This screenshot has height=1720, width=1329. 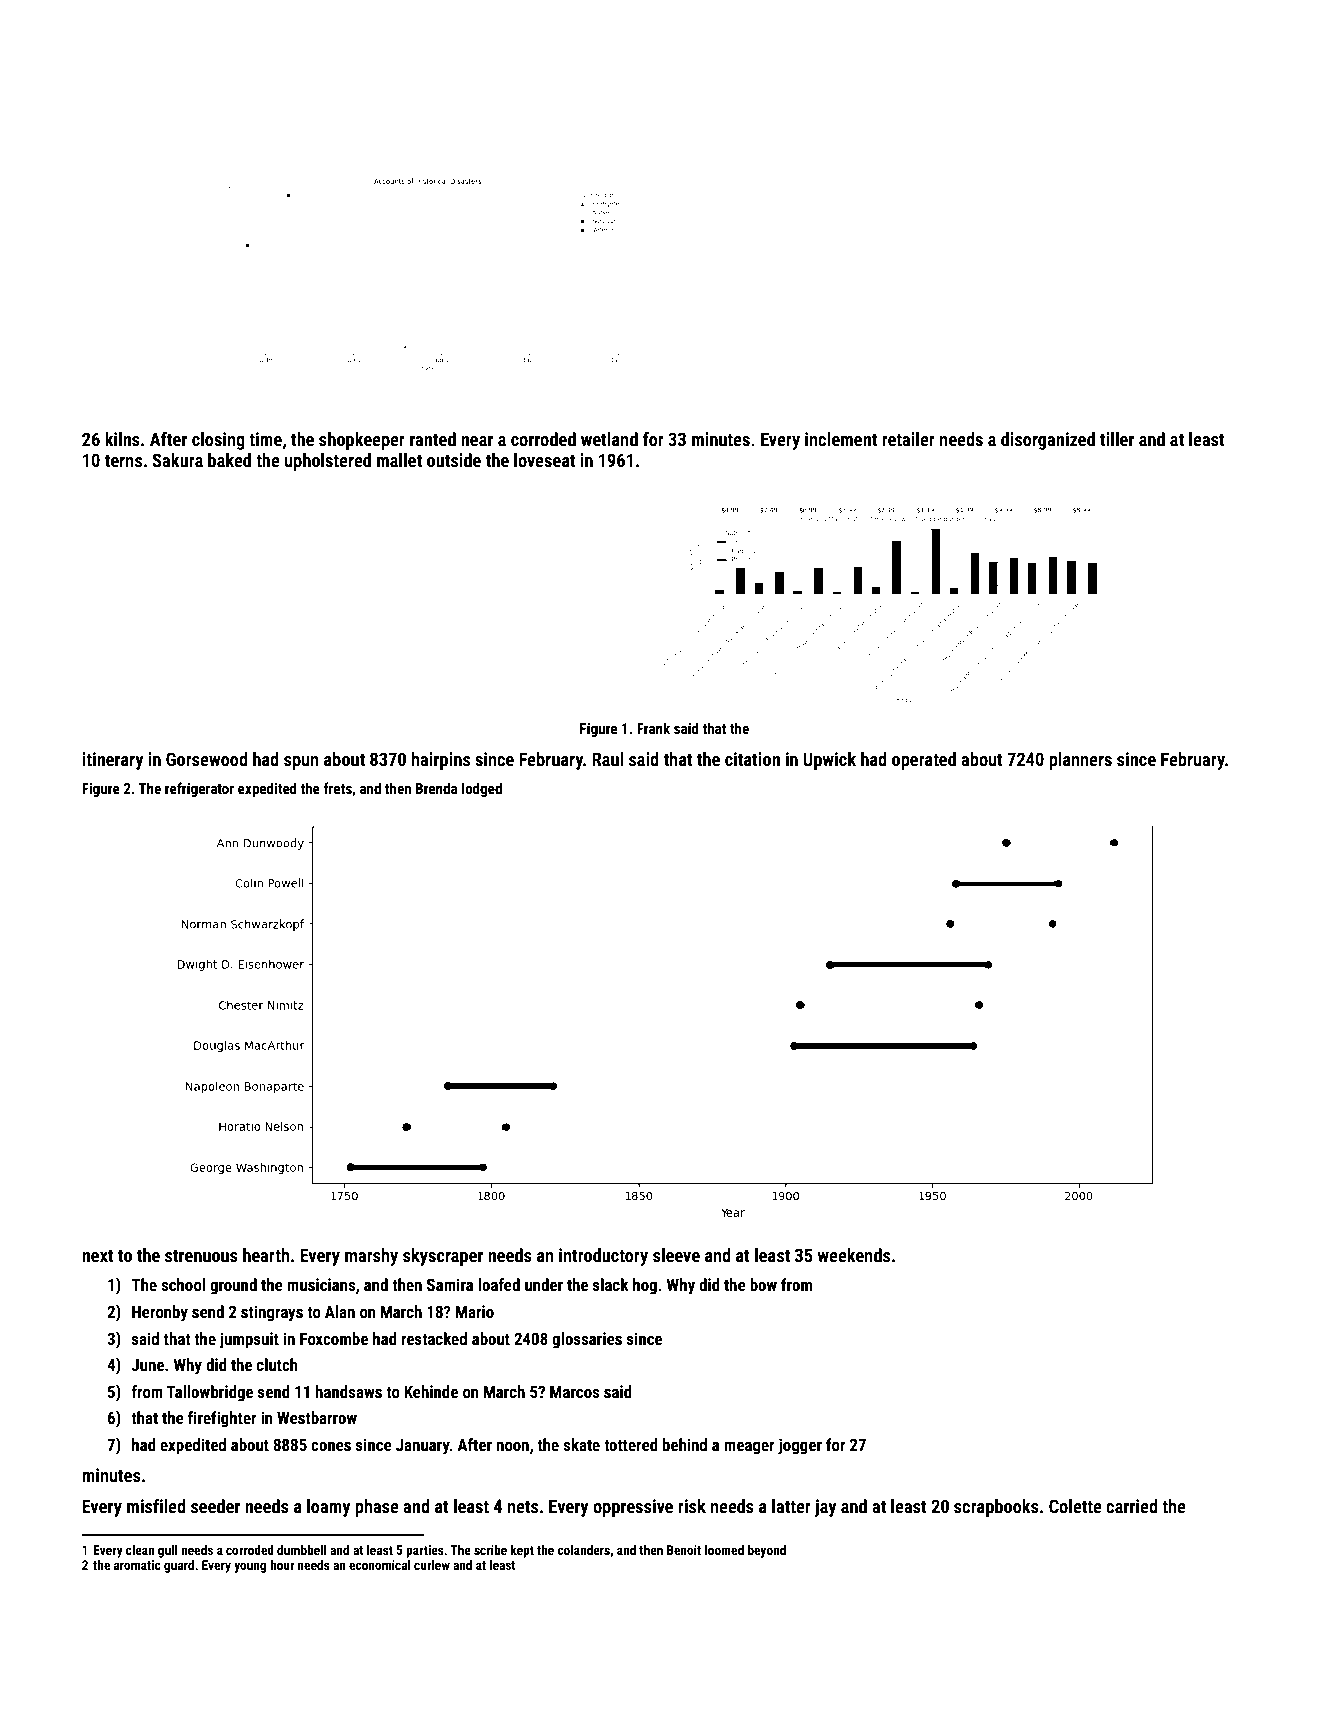 What do you see at coordinates (676, 1255) in the screenshot?
I see `sleeve` at bounding box center [676, 1255].
